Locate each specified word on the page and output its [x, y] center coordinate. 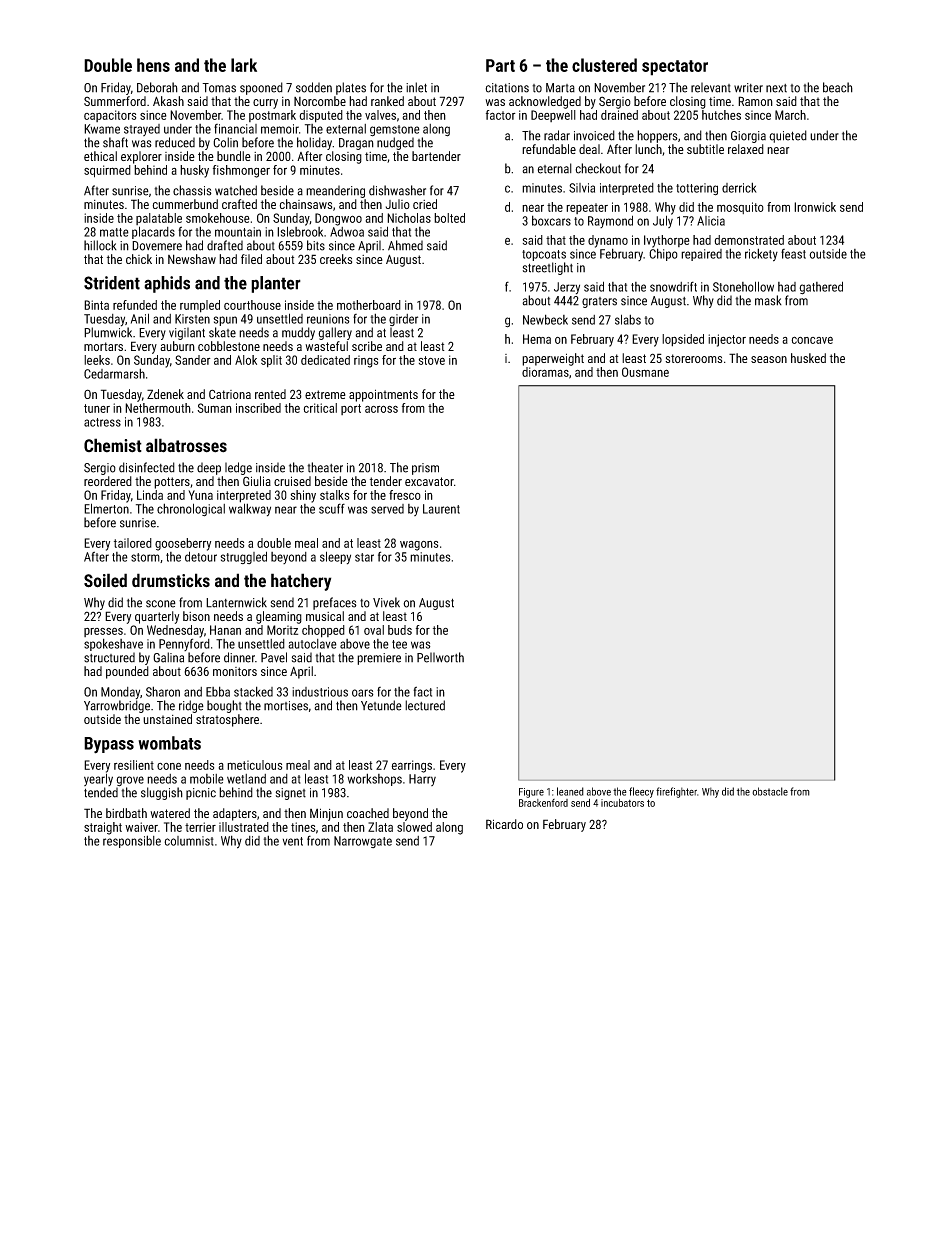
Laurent [441, 509]
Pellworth [440, 657]
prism [425, 469]
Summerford [115, 101]
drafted [225, 245]
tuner [97, 408]
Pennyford [184, 644]
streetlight [548, 268]
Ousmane [645, 372]
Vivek [386, 602]
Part [500, 65]
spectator [675, 68]
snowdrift [673, 286]
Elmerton [106, 508]
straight [103, 828]
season [769, 359]
